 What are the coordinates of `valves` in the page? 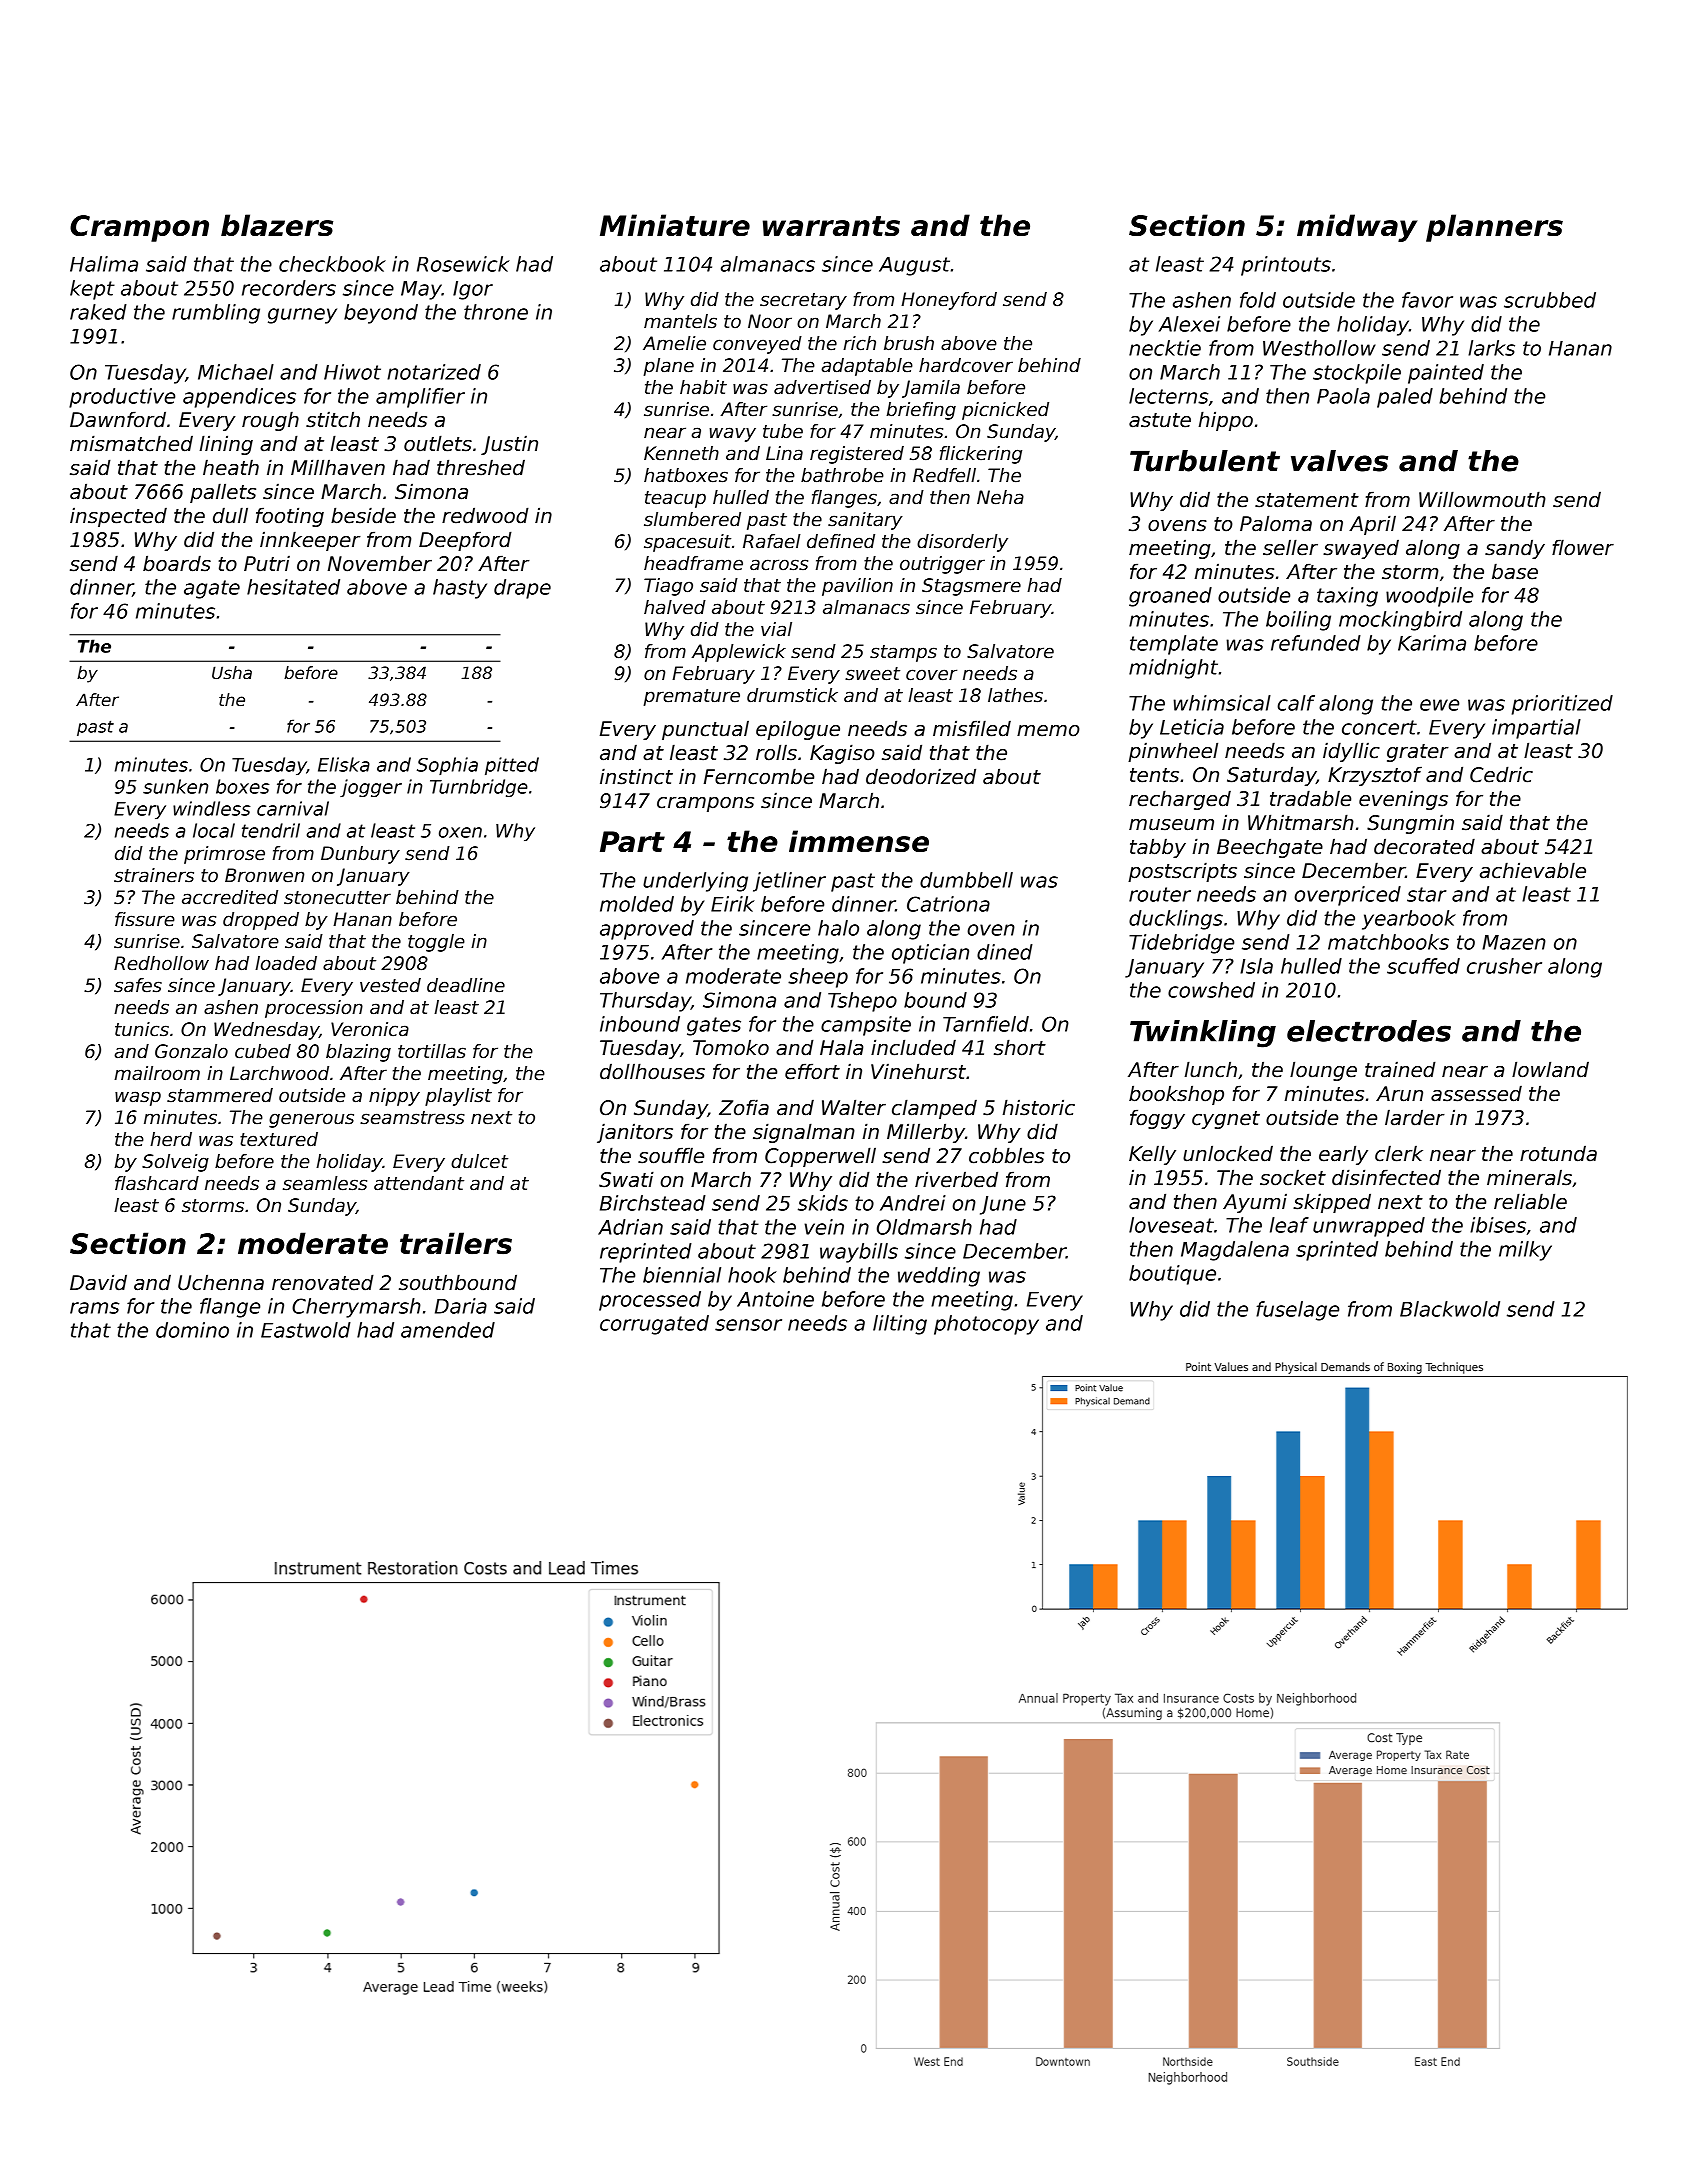 It's located at (1339, 461).
